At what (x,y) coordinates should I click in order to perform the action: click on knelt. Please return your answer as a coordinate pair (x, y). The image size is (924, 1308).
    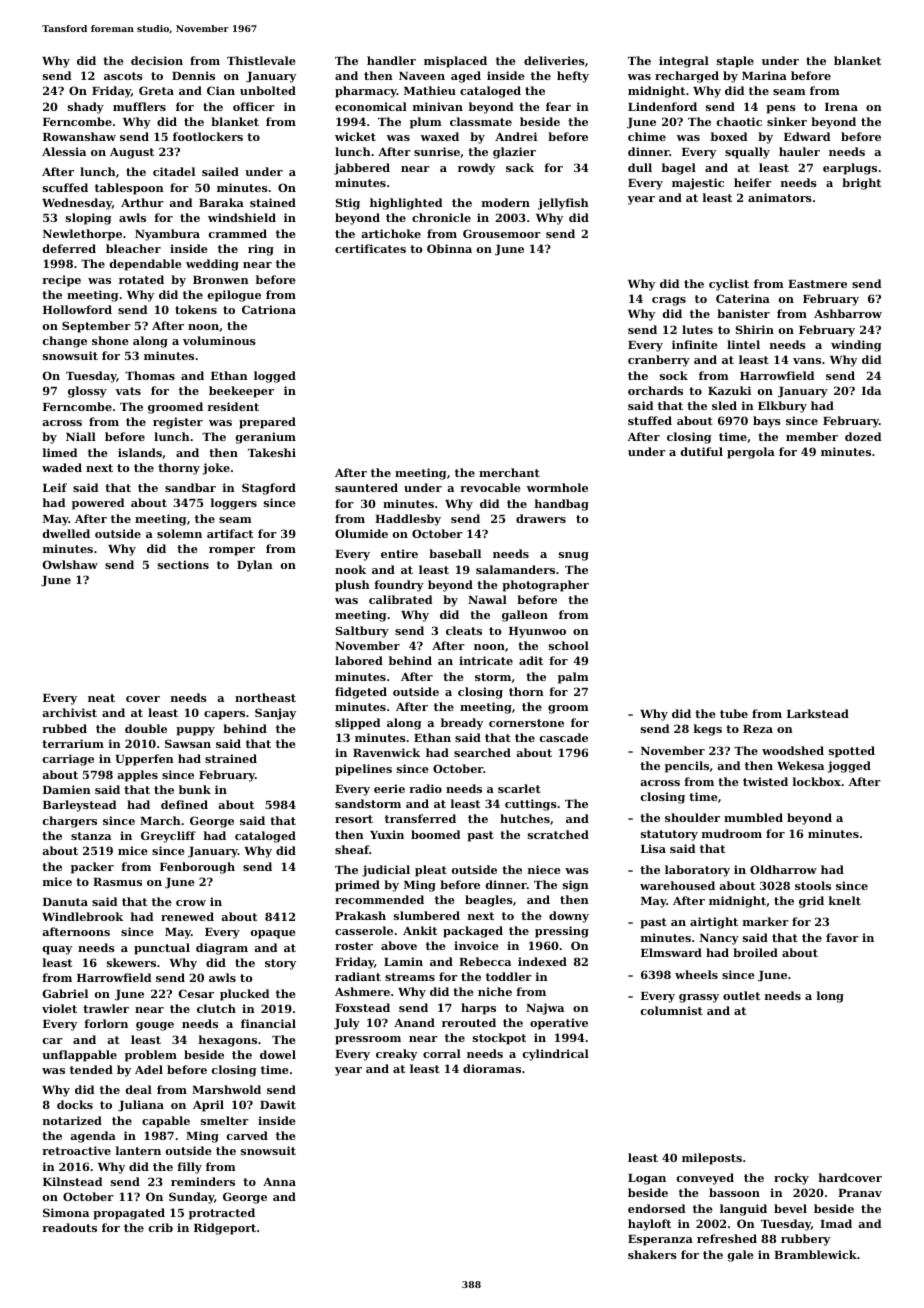
    Looking at the image, I should click on (845, 900).
